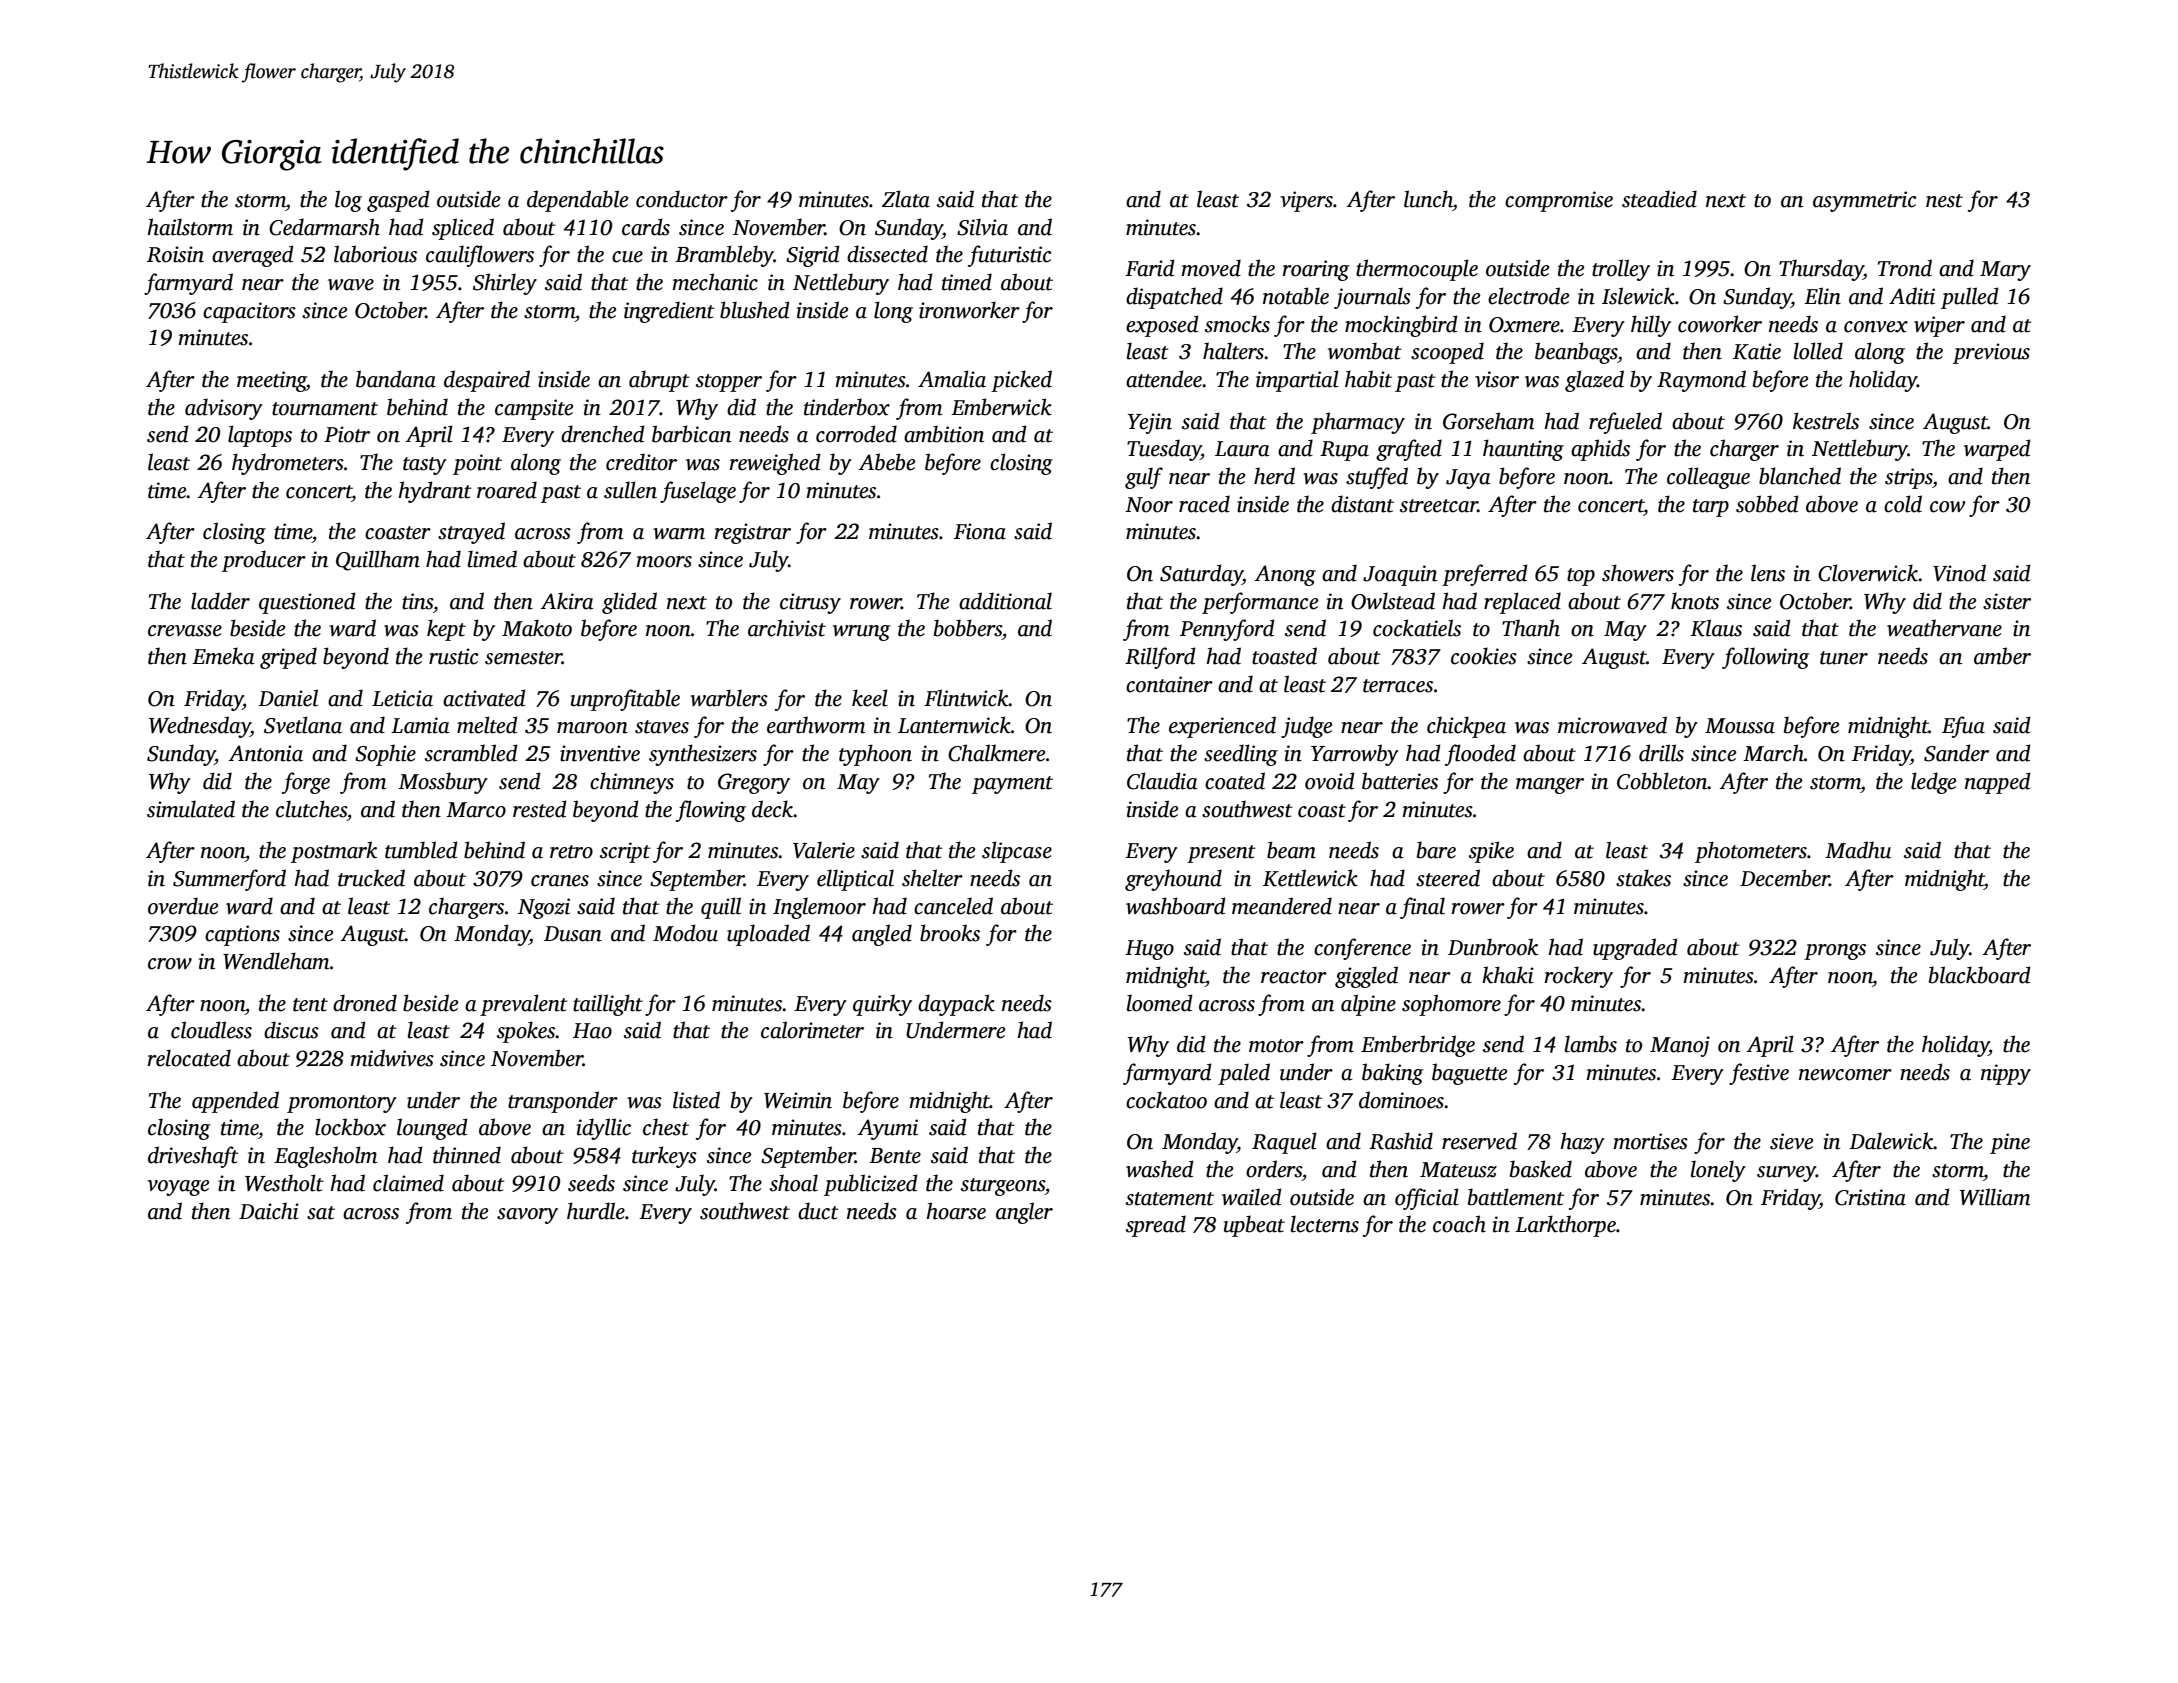  I want to click on Makoto, so click(537, 628).
